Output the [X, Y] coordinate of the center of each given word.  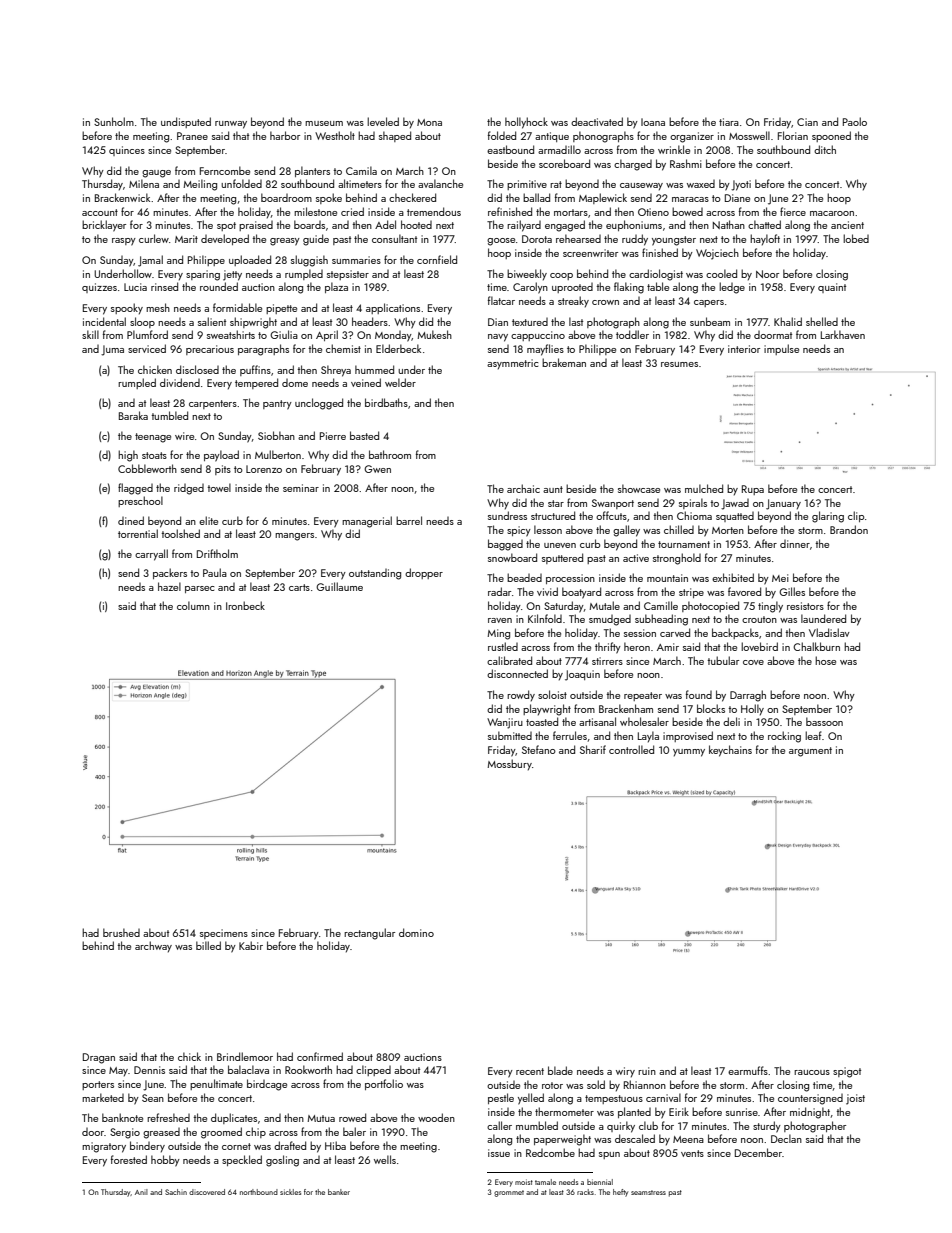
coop [561, 276]
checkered [412, 197]
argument [810, 752]
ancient [847, 225]
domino [416, 932]
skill [90, 334]
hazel [169, 586]
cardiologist [656, 275]
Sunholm [114, 121]
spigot [847, 1072]
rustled [503, 646]
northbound [259, 1192]
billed [208, 945]
